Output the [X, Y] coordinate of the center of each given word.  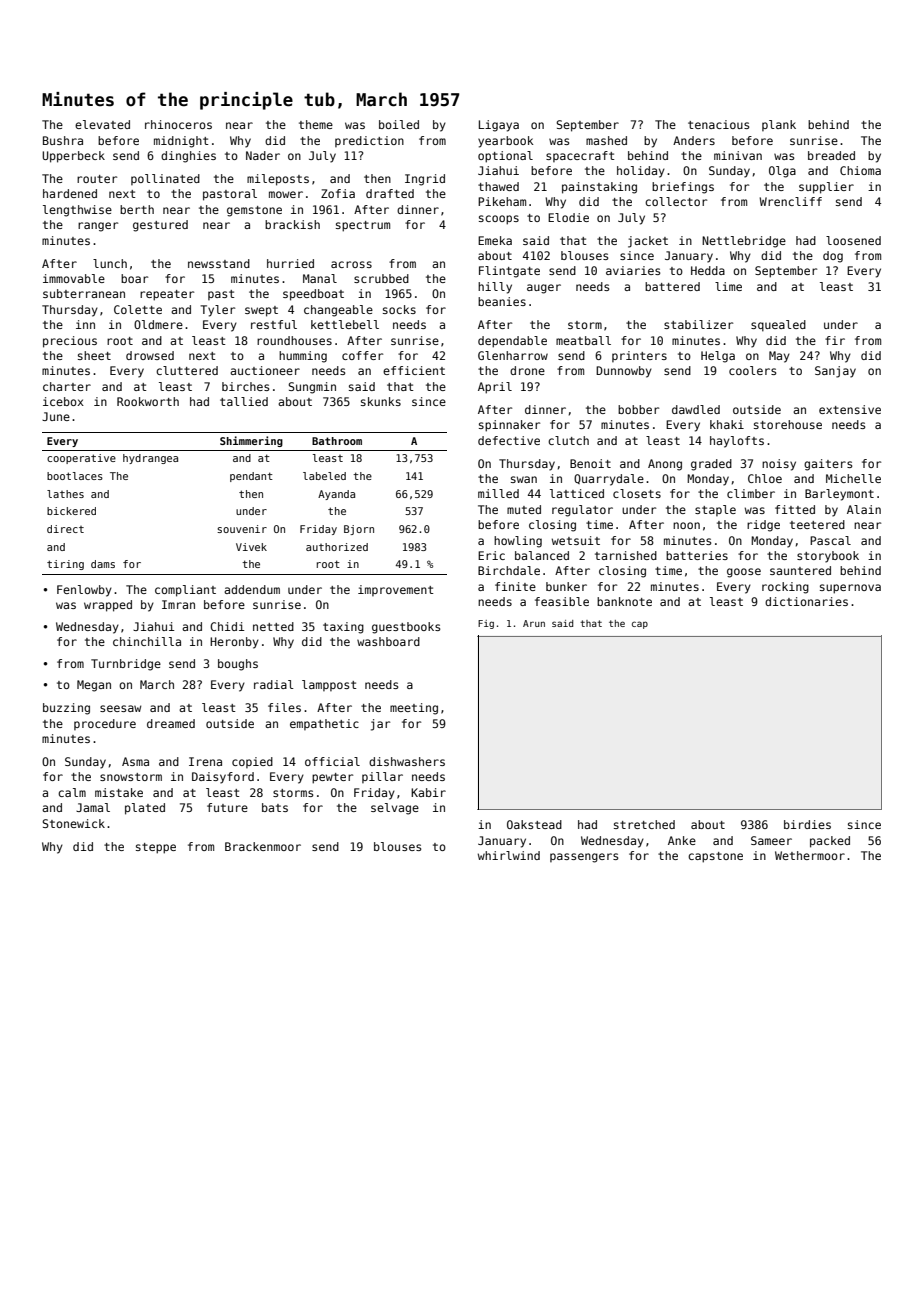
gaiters [828, 465]
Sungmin [312, 388]
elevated [102, 124]
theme [316, 124]
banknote [624, 601]
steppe [156, 848]
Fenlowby [84, 591]
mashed [606, 140]
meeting [414, 709]
